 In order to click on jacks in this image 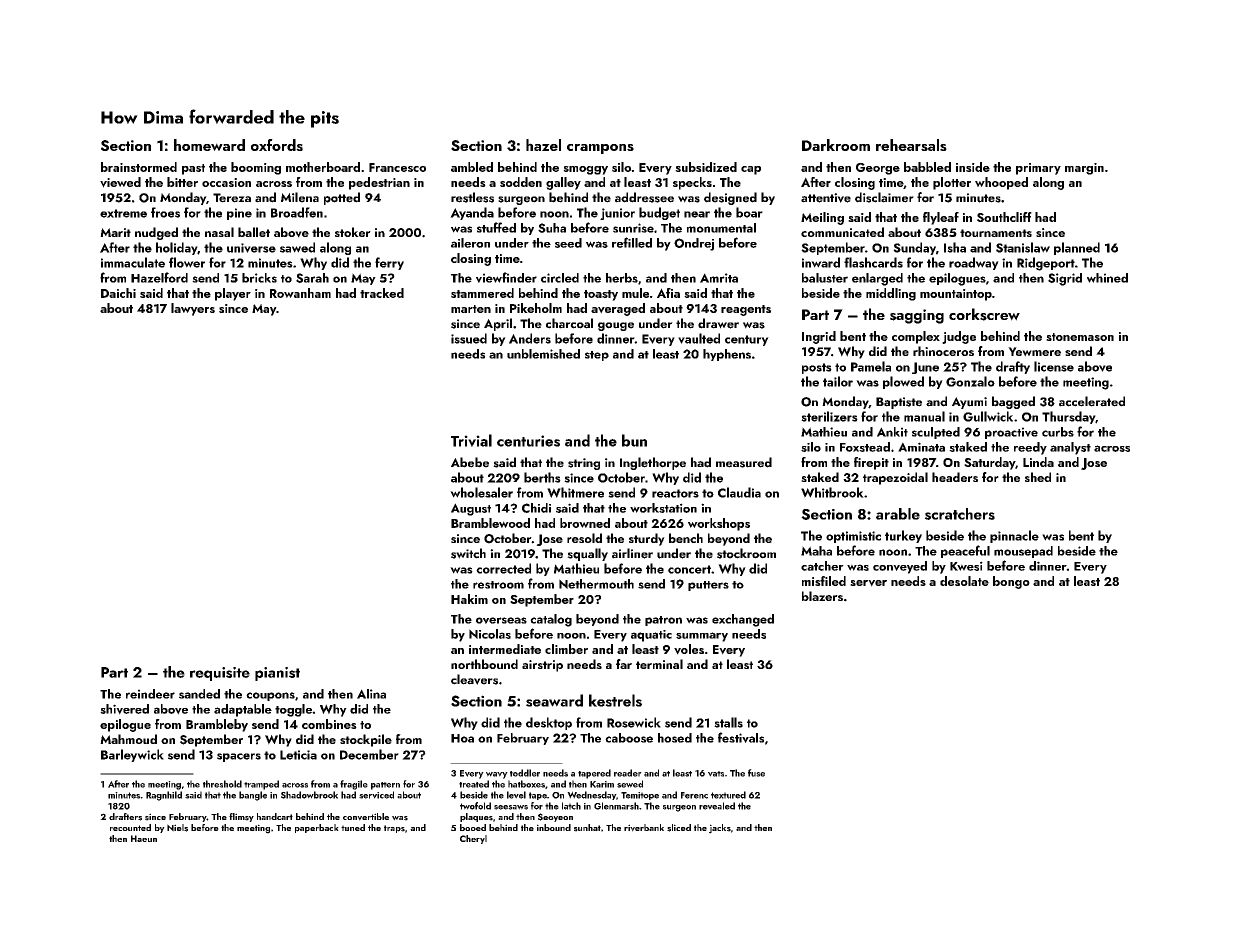, I will do `click(720, 829)`.
